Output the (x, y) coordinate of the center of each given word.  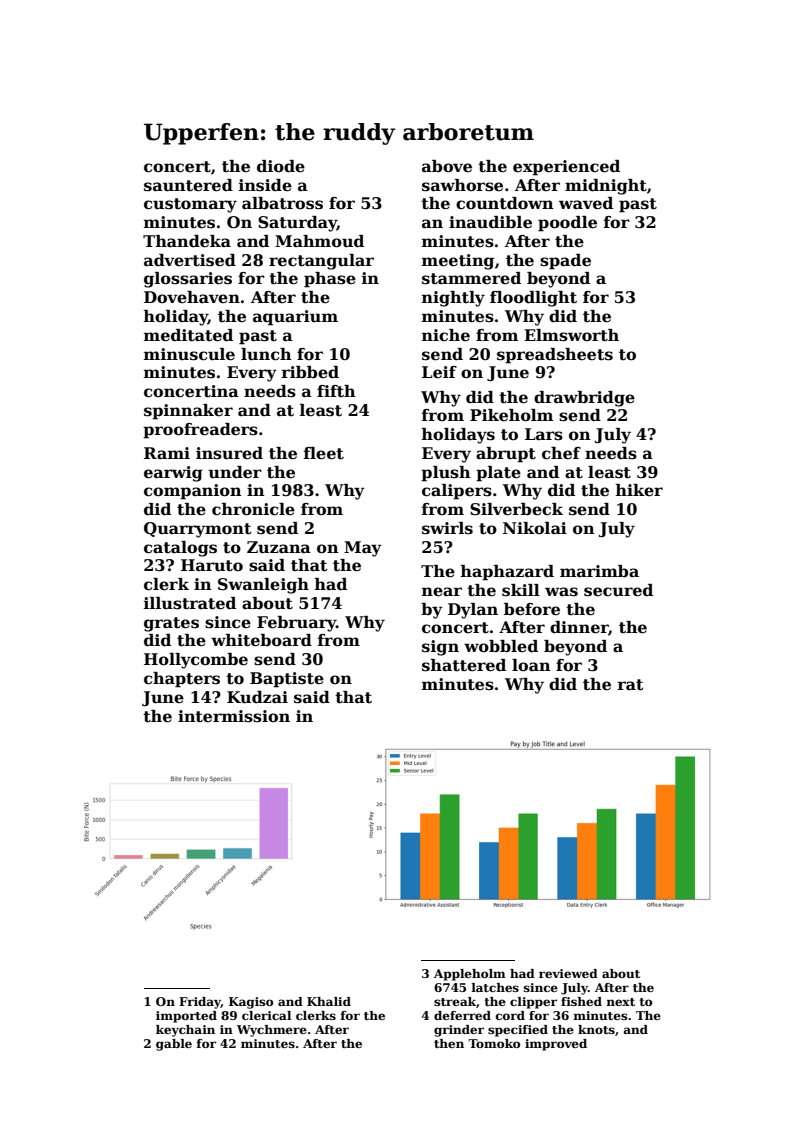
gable (174, 1045)
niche (446, 335)
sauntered (188, 185)
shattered (464, 665)
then (449, 1043)
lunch (266, 354)
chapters (182, 680)
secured (618, 590)
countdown (505, 203)
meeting (458, 262)
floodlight (533, 299)
